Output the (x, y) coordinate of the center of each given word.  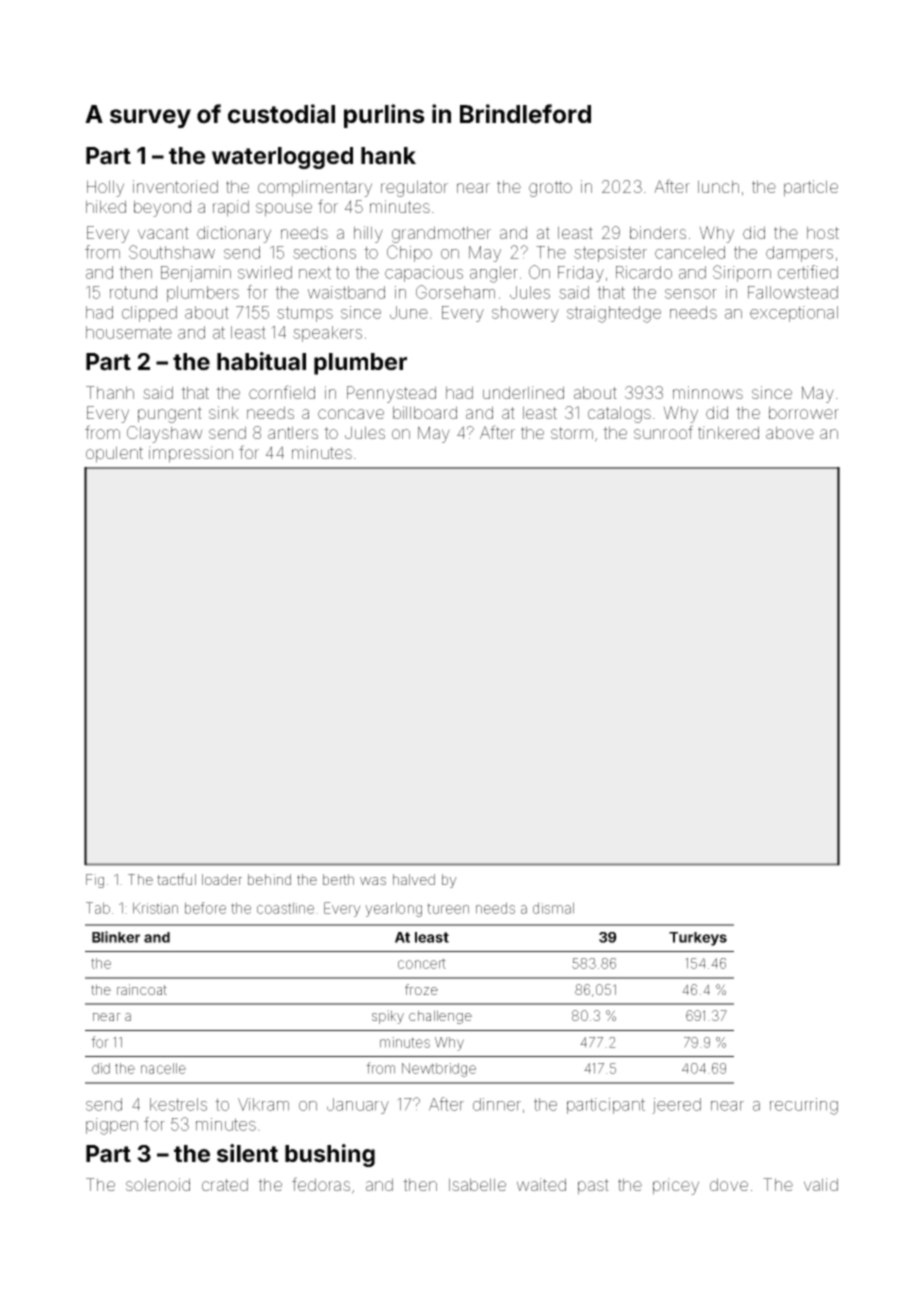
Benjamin (196, 274)
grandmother (441, 234)
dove (729, 1184)
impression (191, 454)
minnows (708, 392)
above (790, 432)
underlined (523, 392)
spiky (388, 1017)
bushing (330, 1155)
